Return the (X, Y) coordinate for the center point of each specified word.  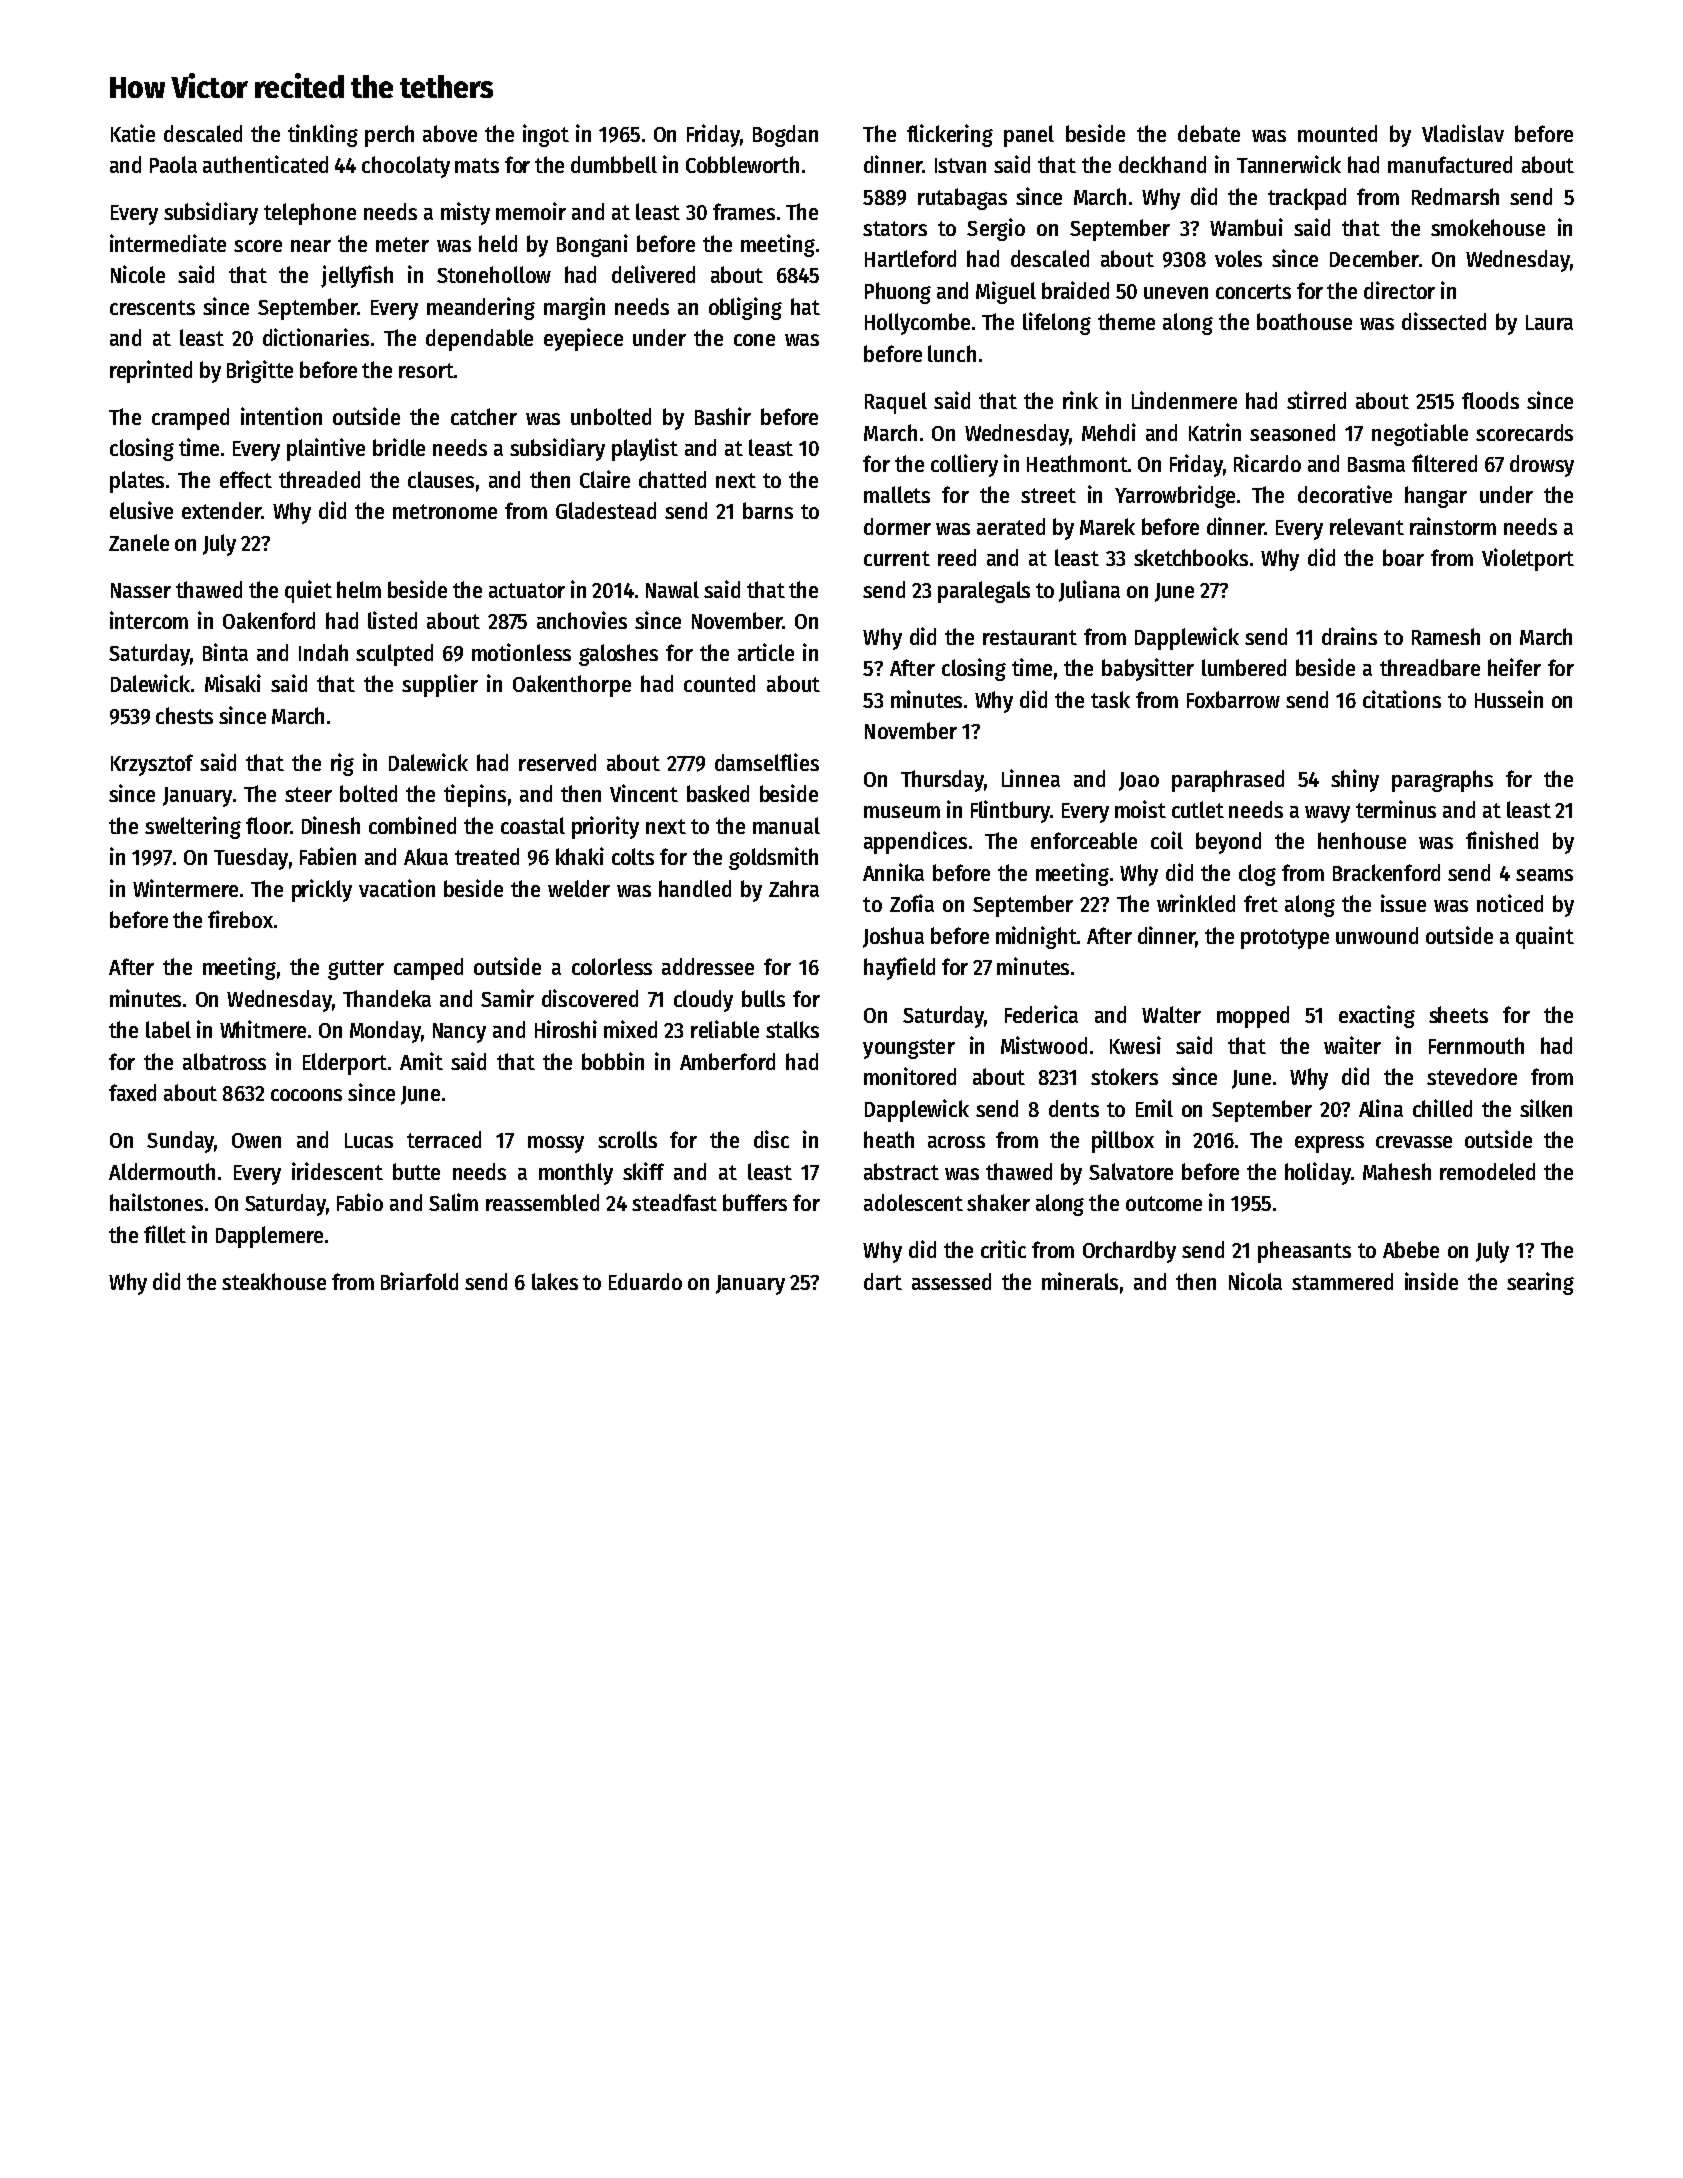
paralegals (984, 592)
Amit (421, 1061)
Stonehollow (494, 274)
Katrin (1215, 432)
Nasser (141, 590)
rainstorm (1453, 526)
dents (1074, 1108)
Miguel (1006, 292)
